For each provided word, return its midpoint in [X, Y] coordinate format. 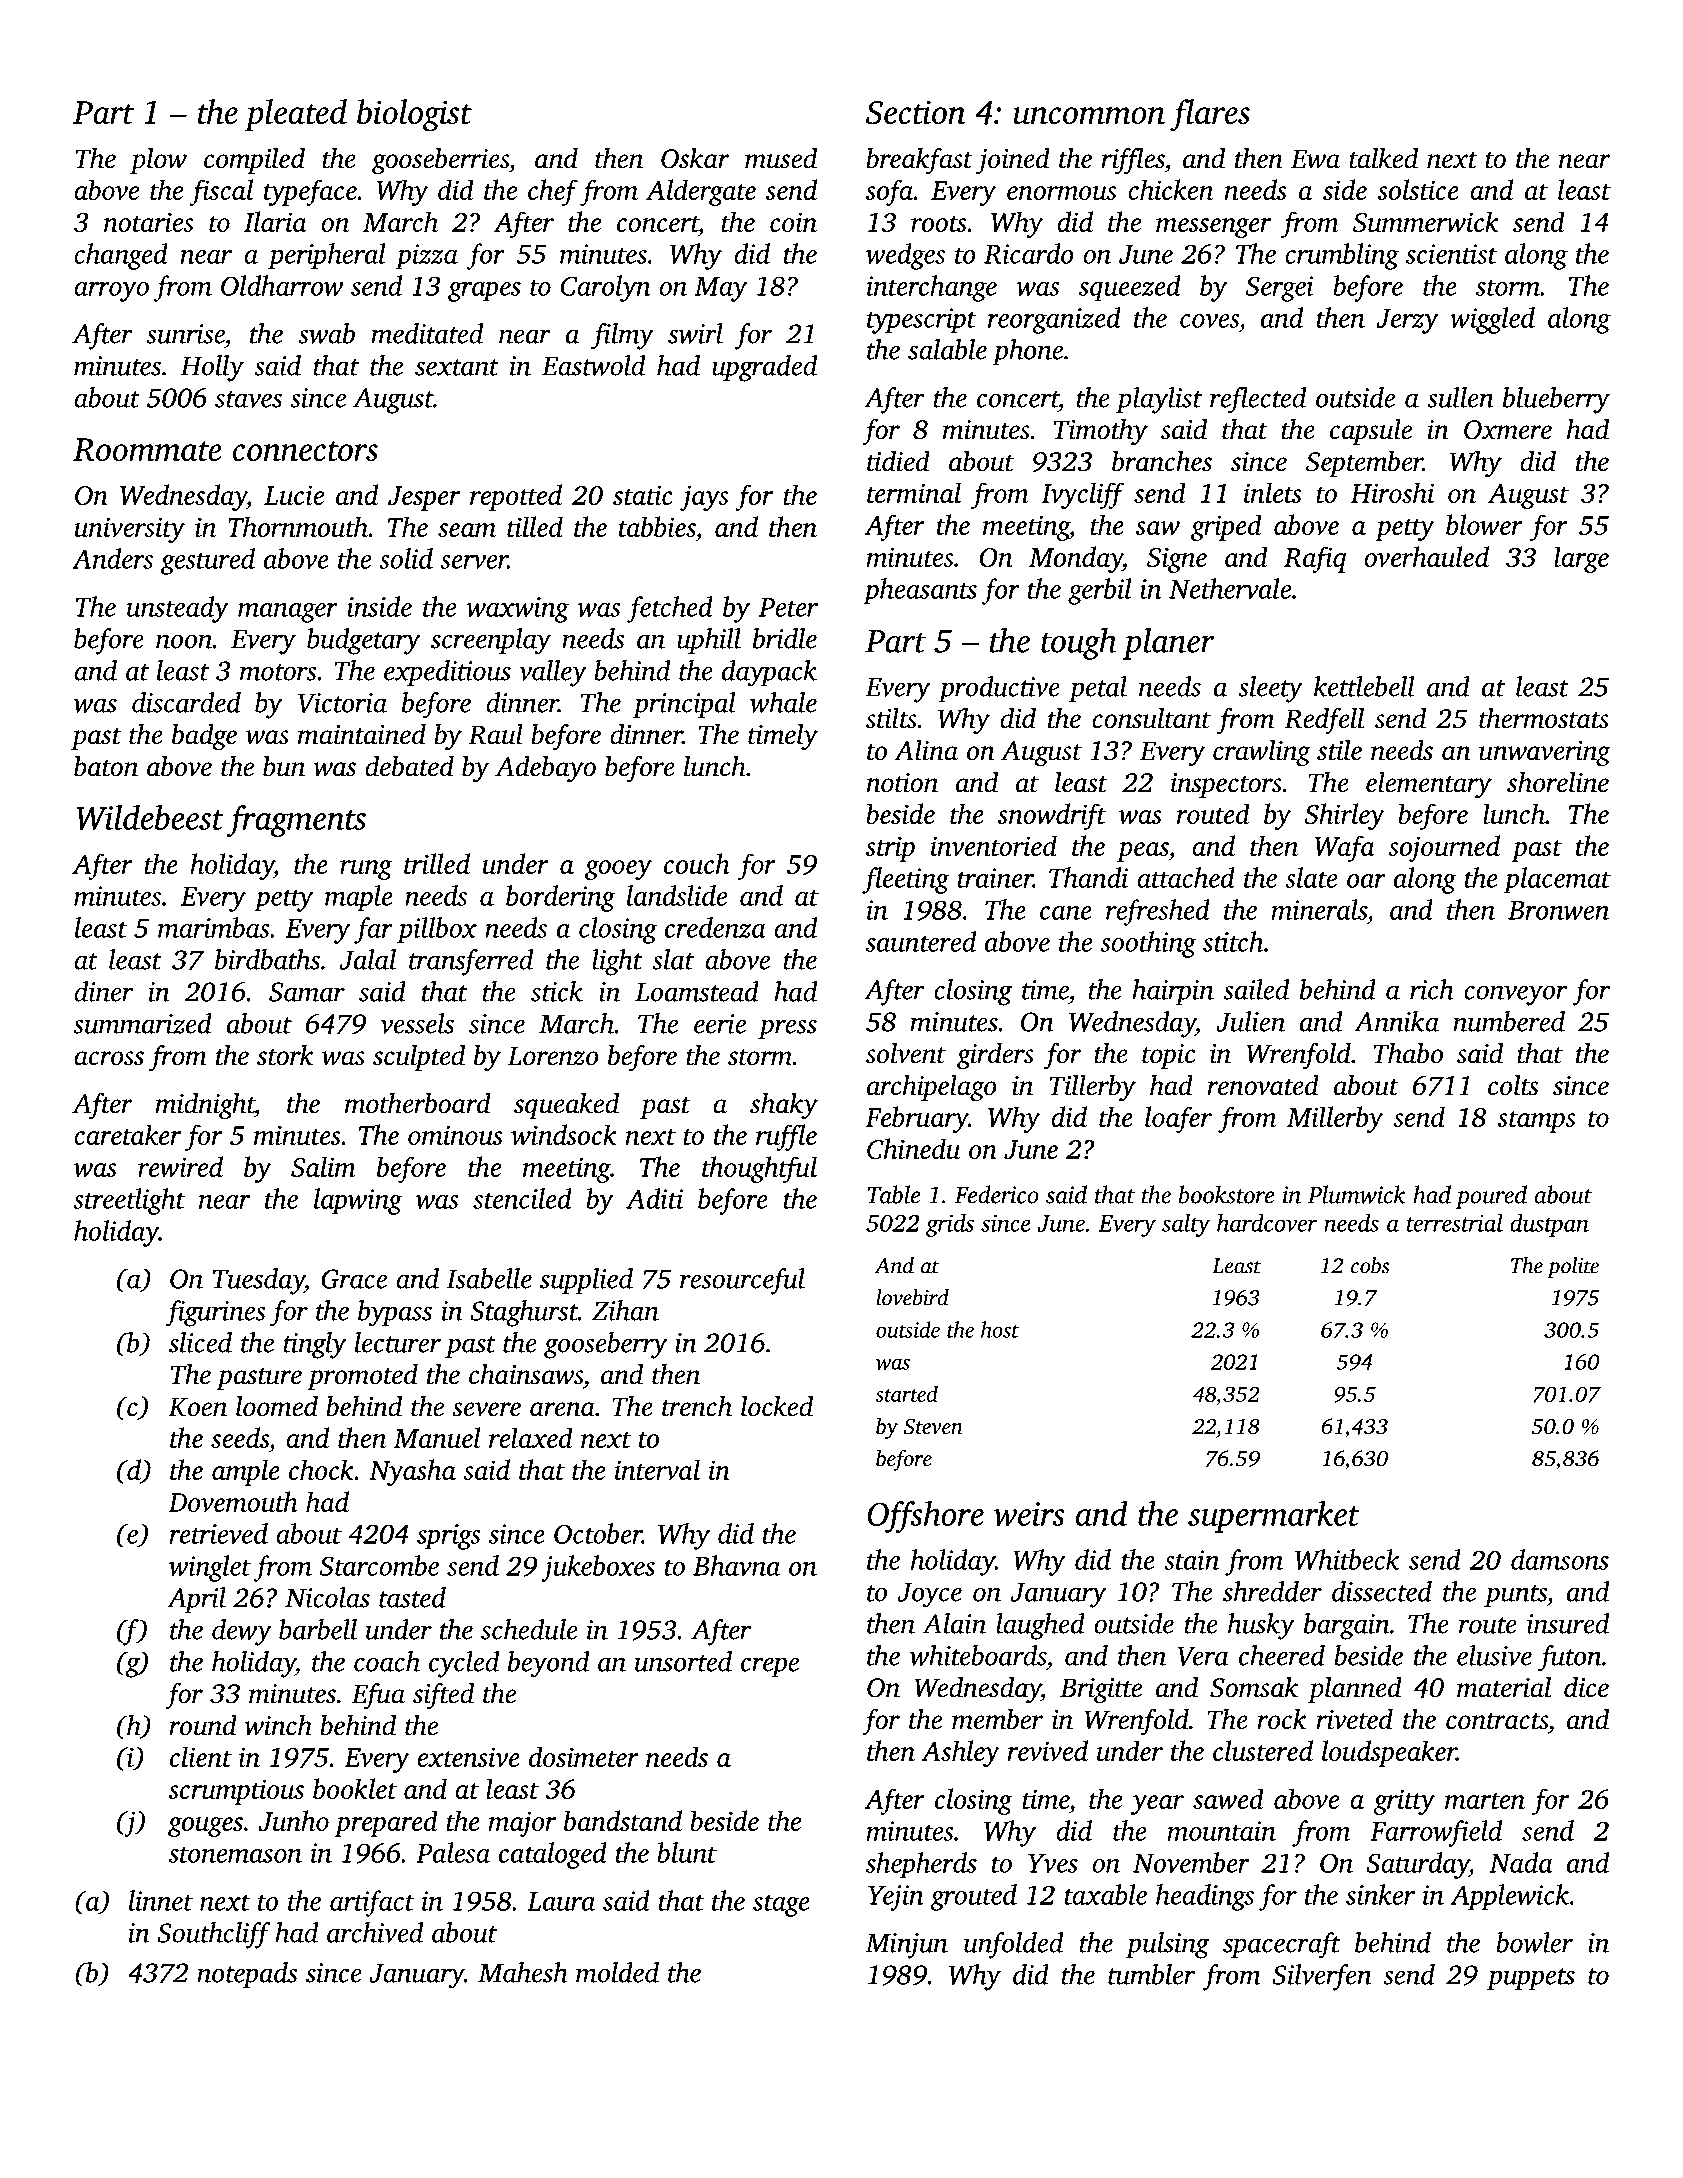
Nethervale [1230, 588]
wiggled [1492, 320]
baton [106, 766]
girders [995, 1056]
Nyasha [412, 1472]
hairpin [1173, 992]
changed [121, 256]
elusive [1494, 1655]
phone [1027, 352]
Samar [307, 992]
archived [375, 1932]
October [598, 1533]
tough [1078, 644]
